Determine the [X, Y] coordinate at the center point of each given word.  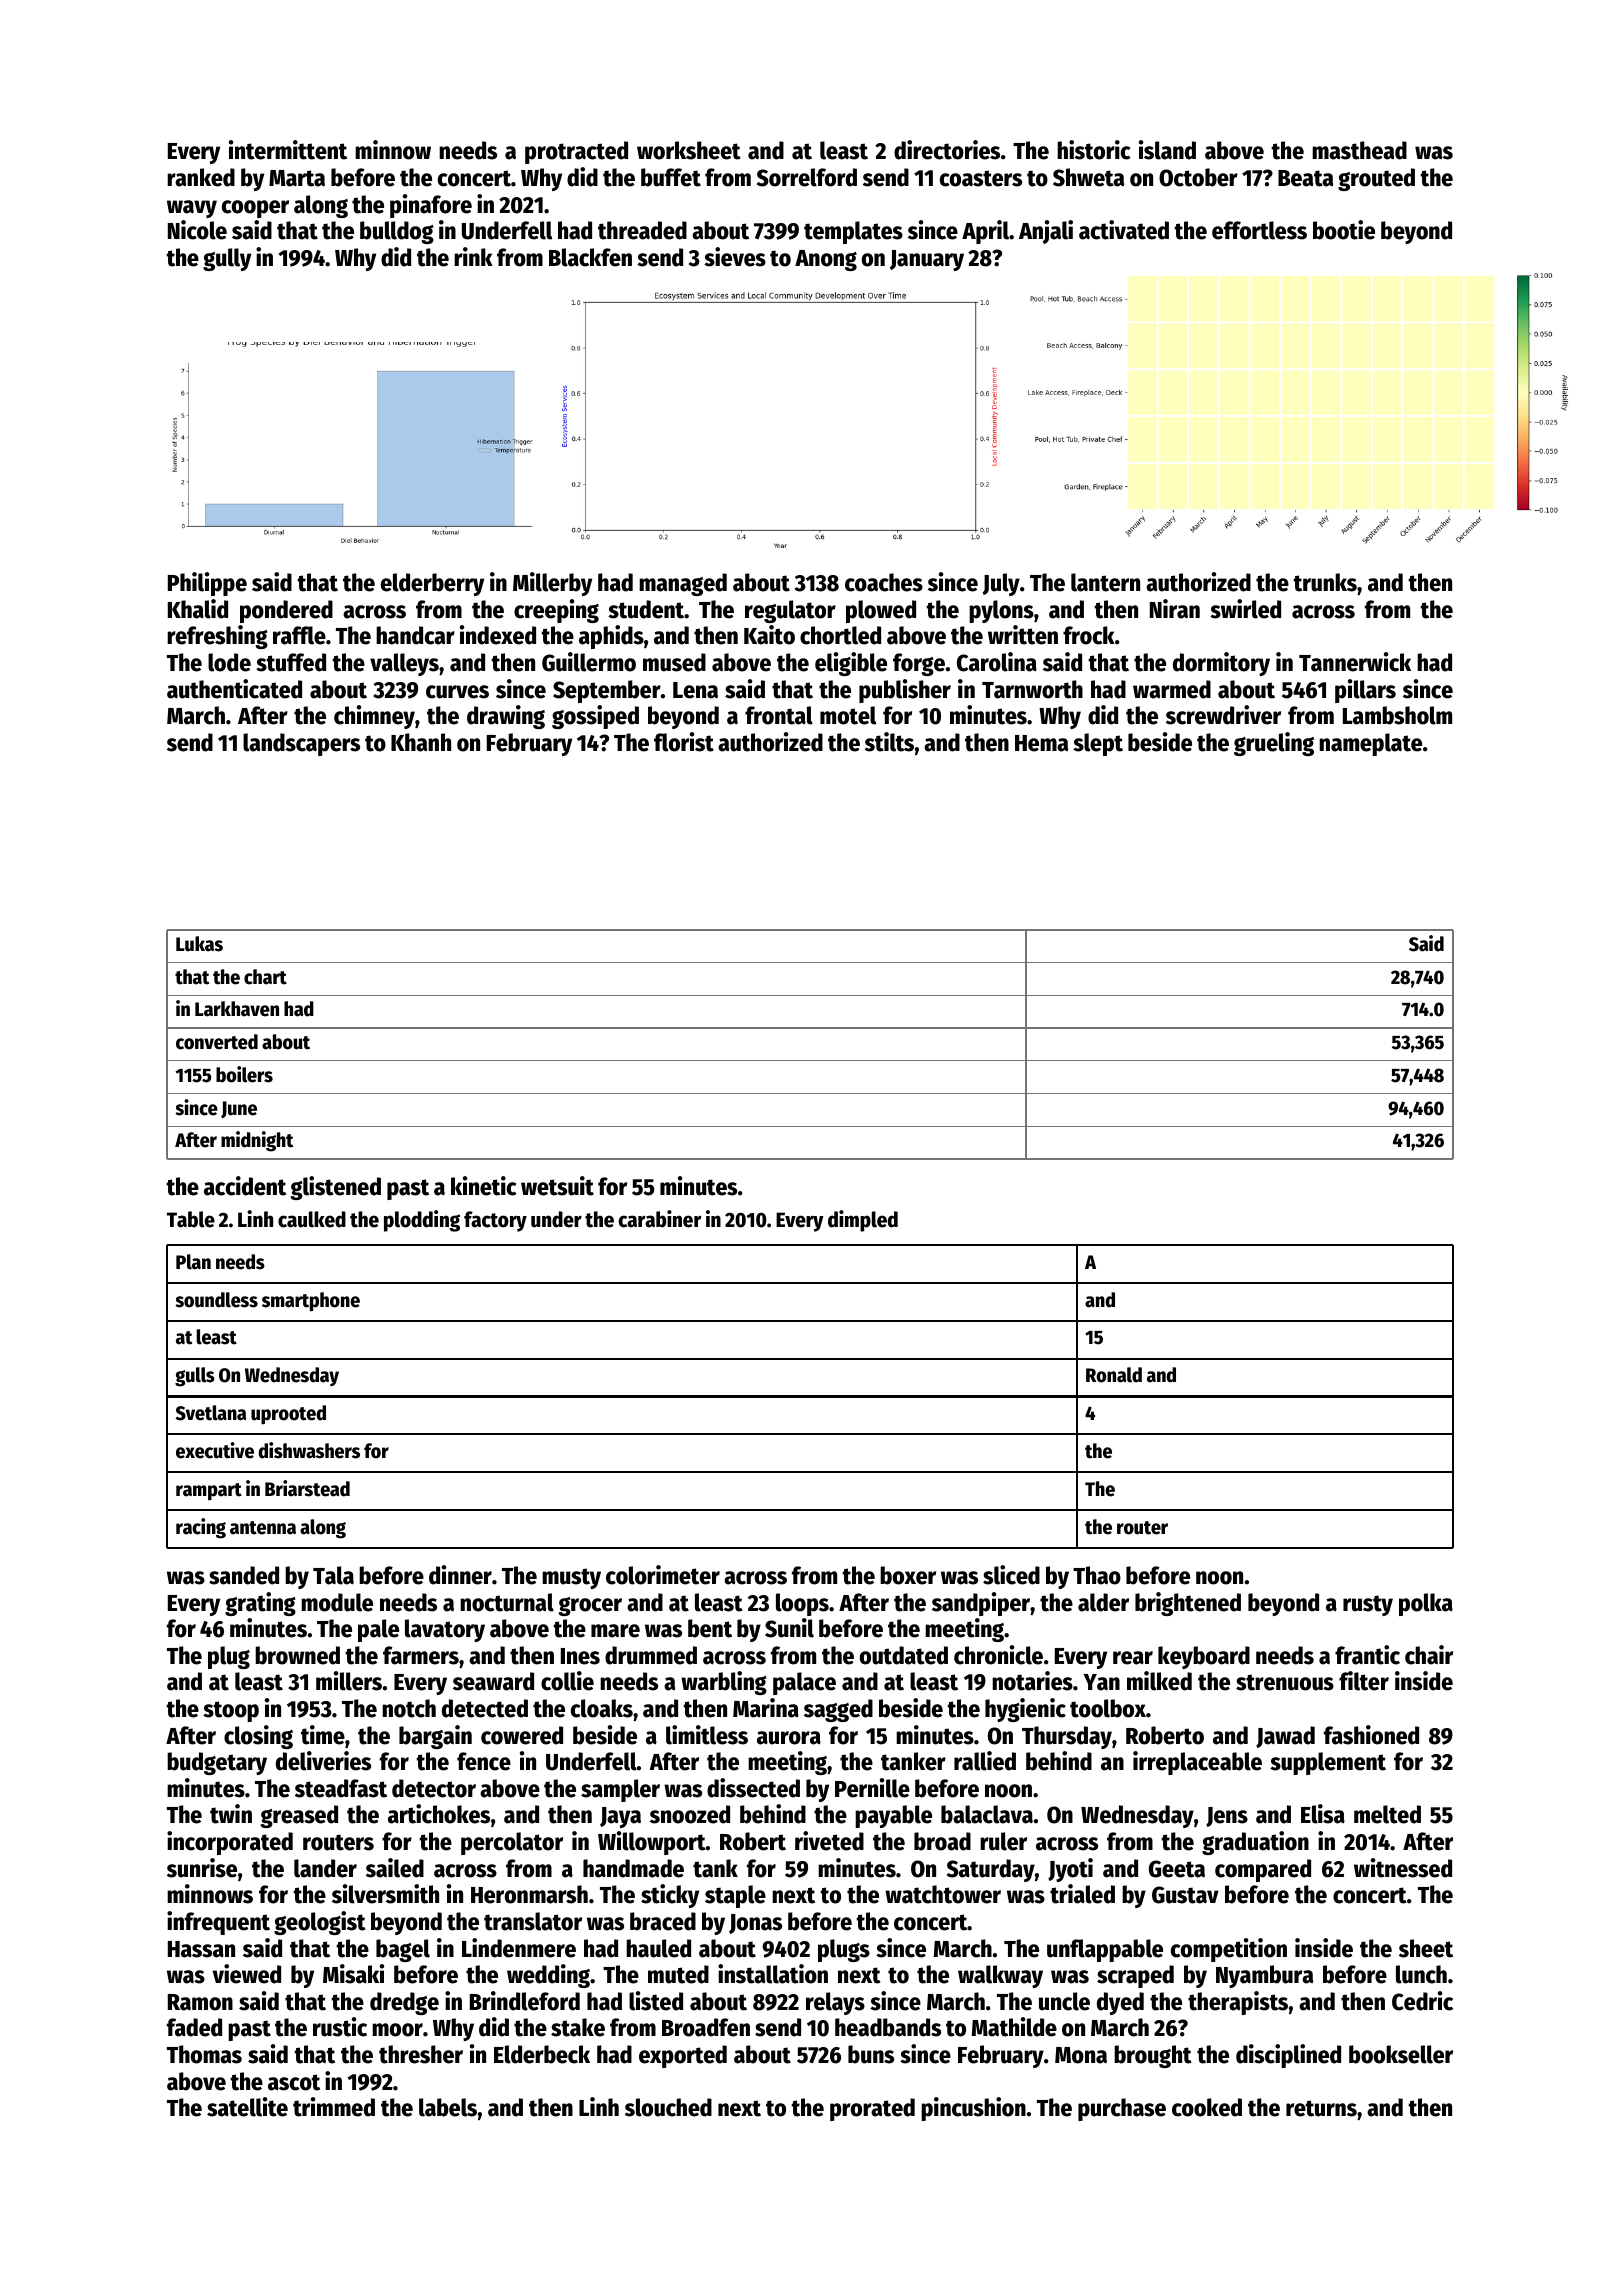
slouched [668, 2107]
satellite [247, 2107]
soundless [216, 1300]
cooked [1207, 2107]
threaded [642, 230]
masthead [1359, 150]
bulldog [397, 232]
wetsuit [557, 1186]
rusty [1368, 1605]
